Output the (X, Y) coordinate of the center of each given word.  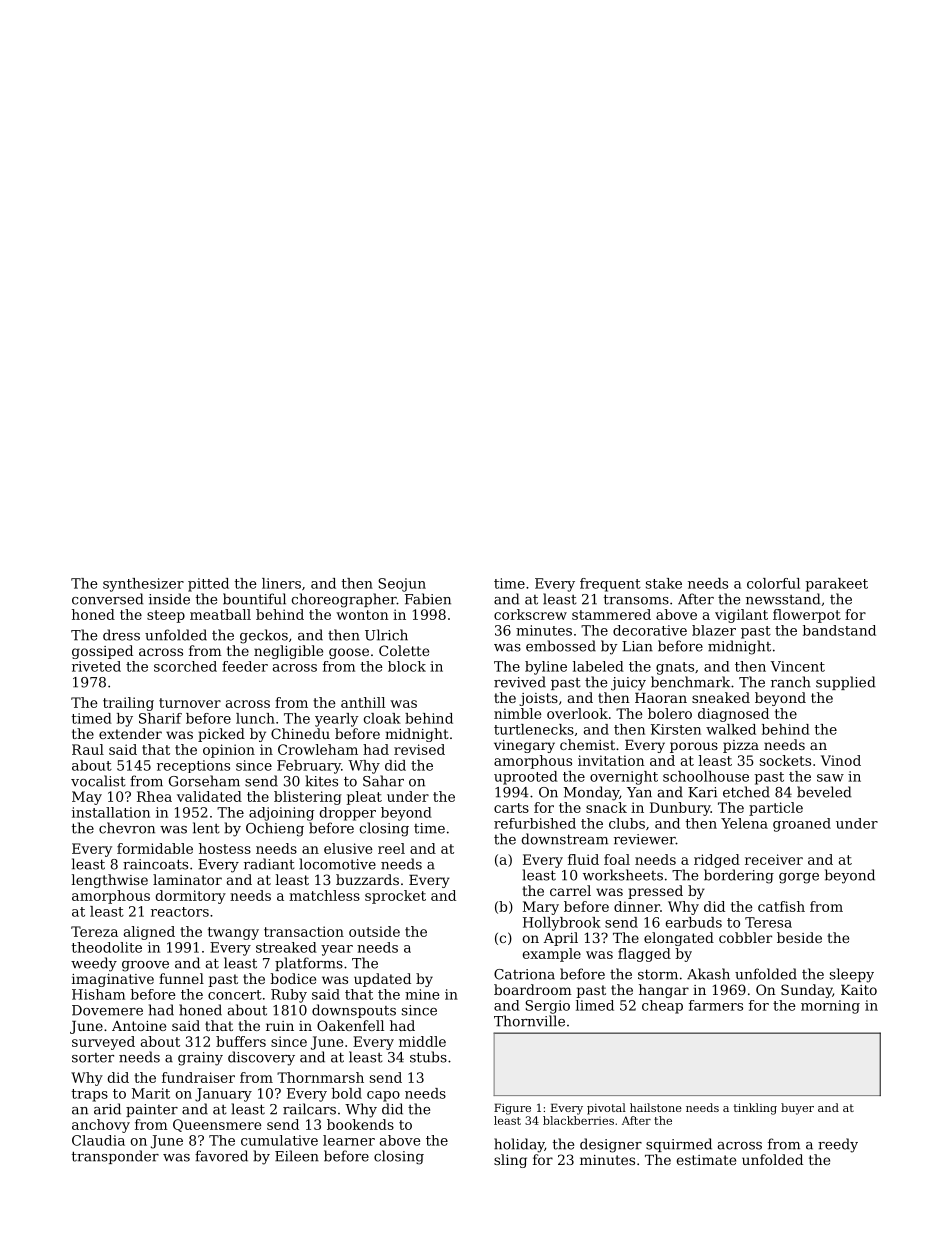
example (552, 955)
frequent (610, 585)
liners (281, 583)
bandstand (839, 630)
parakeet (836, 585)
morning (830, 1007)
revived (520, 682)
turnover (190, 703)
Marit (151, 1093)
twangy (233, 933)
